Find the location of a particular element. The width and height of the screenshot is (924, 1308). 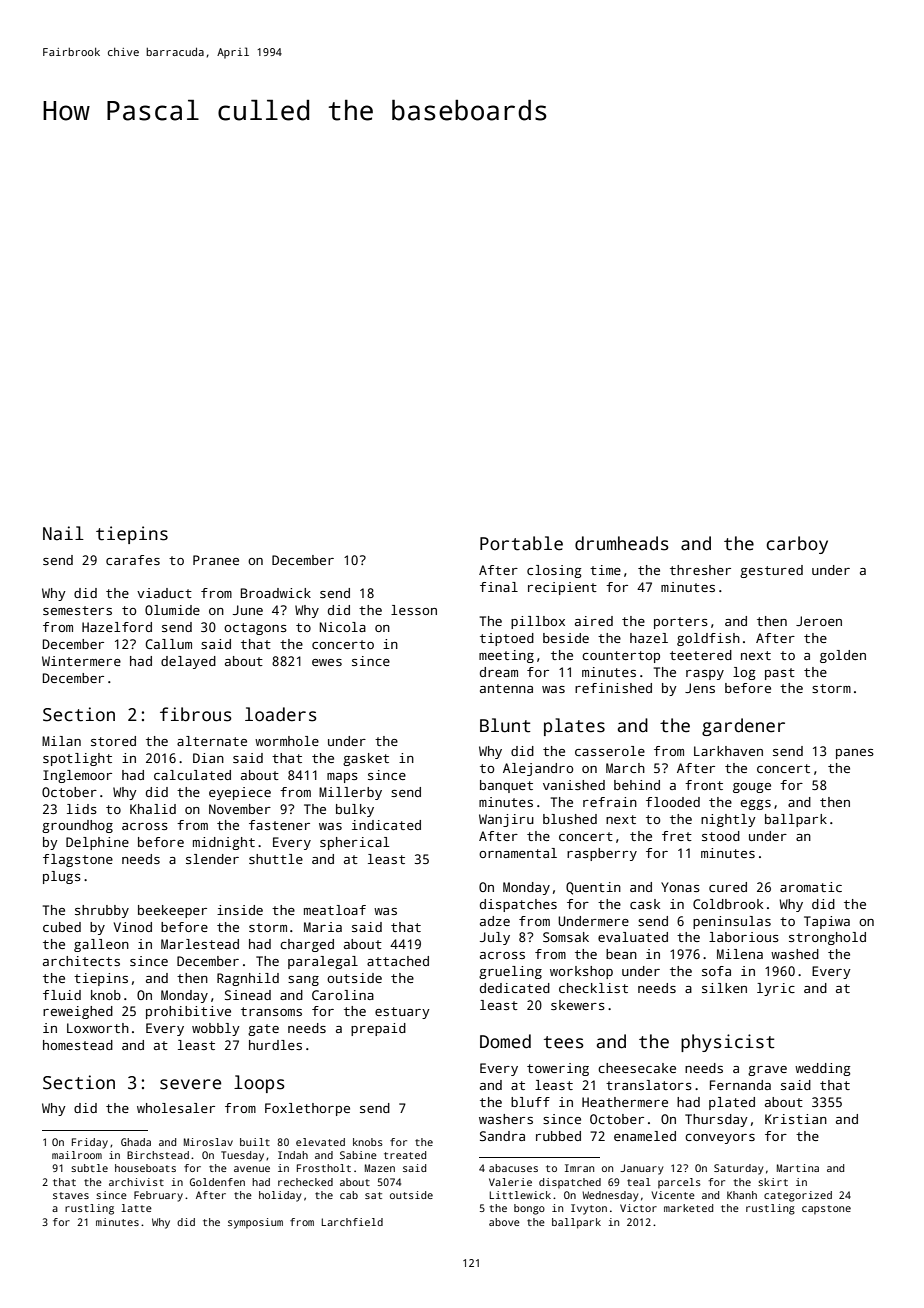

Friday is located at coordinates (90, 1143).
